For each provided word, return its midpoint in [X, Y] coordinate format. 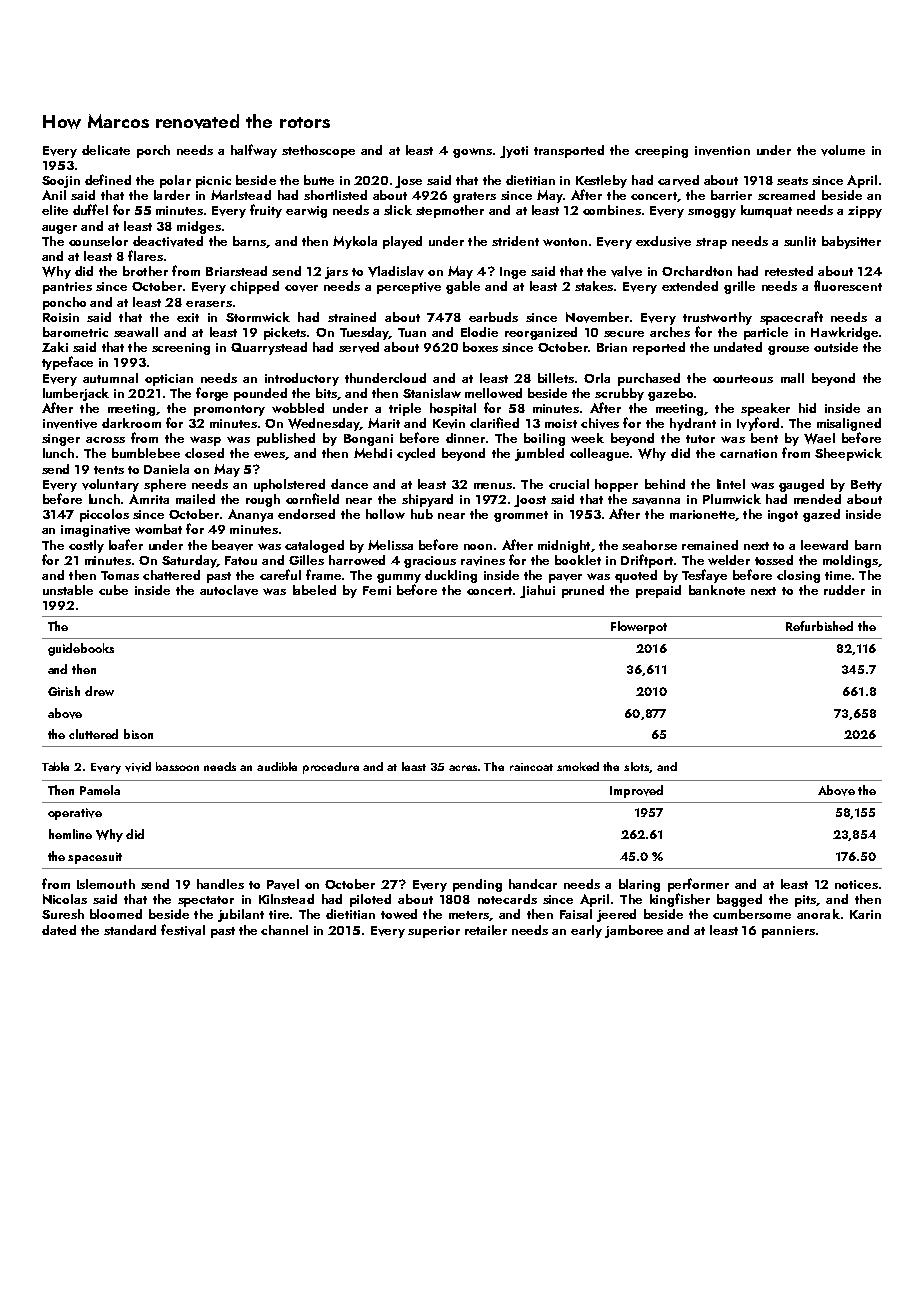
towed [399, 914]
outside [836, 347]
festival [183, 930]
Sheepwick [848, 454]
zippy [865, 212]
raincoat [531, 767]
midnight [564, 546]
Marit [384, 423]
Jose [408, 182]
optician [169, 380]
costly [86, 546]
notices [856, 884]
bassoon [177, 766]
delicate [106, 150]
